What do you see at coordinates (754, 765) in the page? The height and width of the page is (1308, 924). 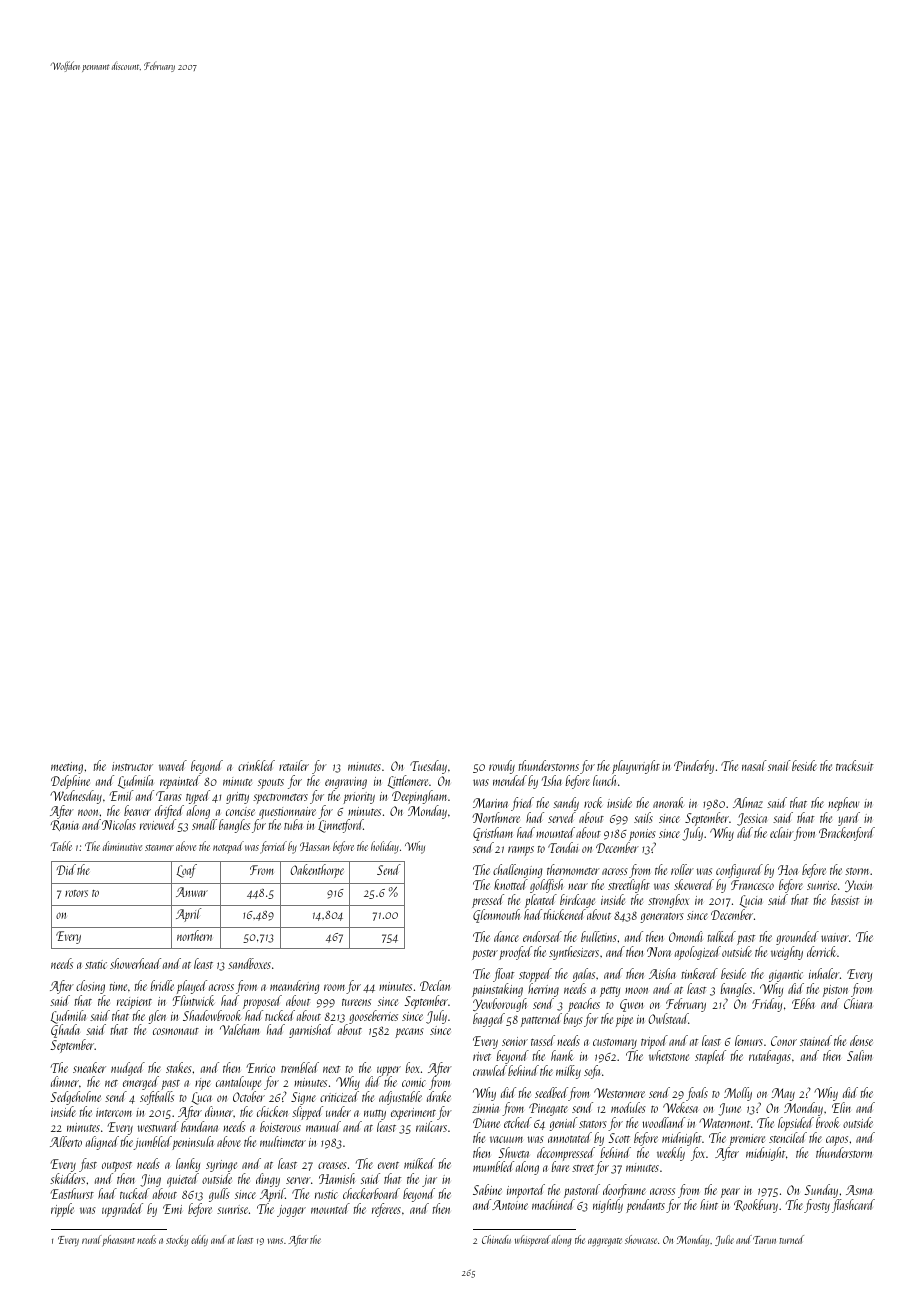 I see `nasal` at bounding box center [754, 765].
